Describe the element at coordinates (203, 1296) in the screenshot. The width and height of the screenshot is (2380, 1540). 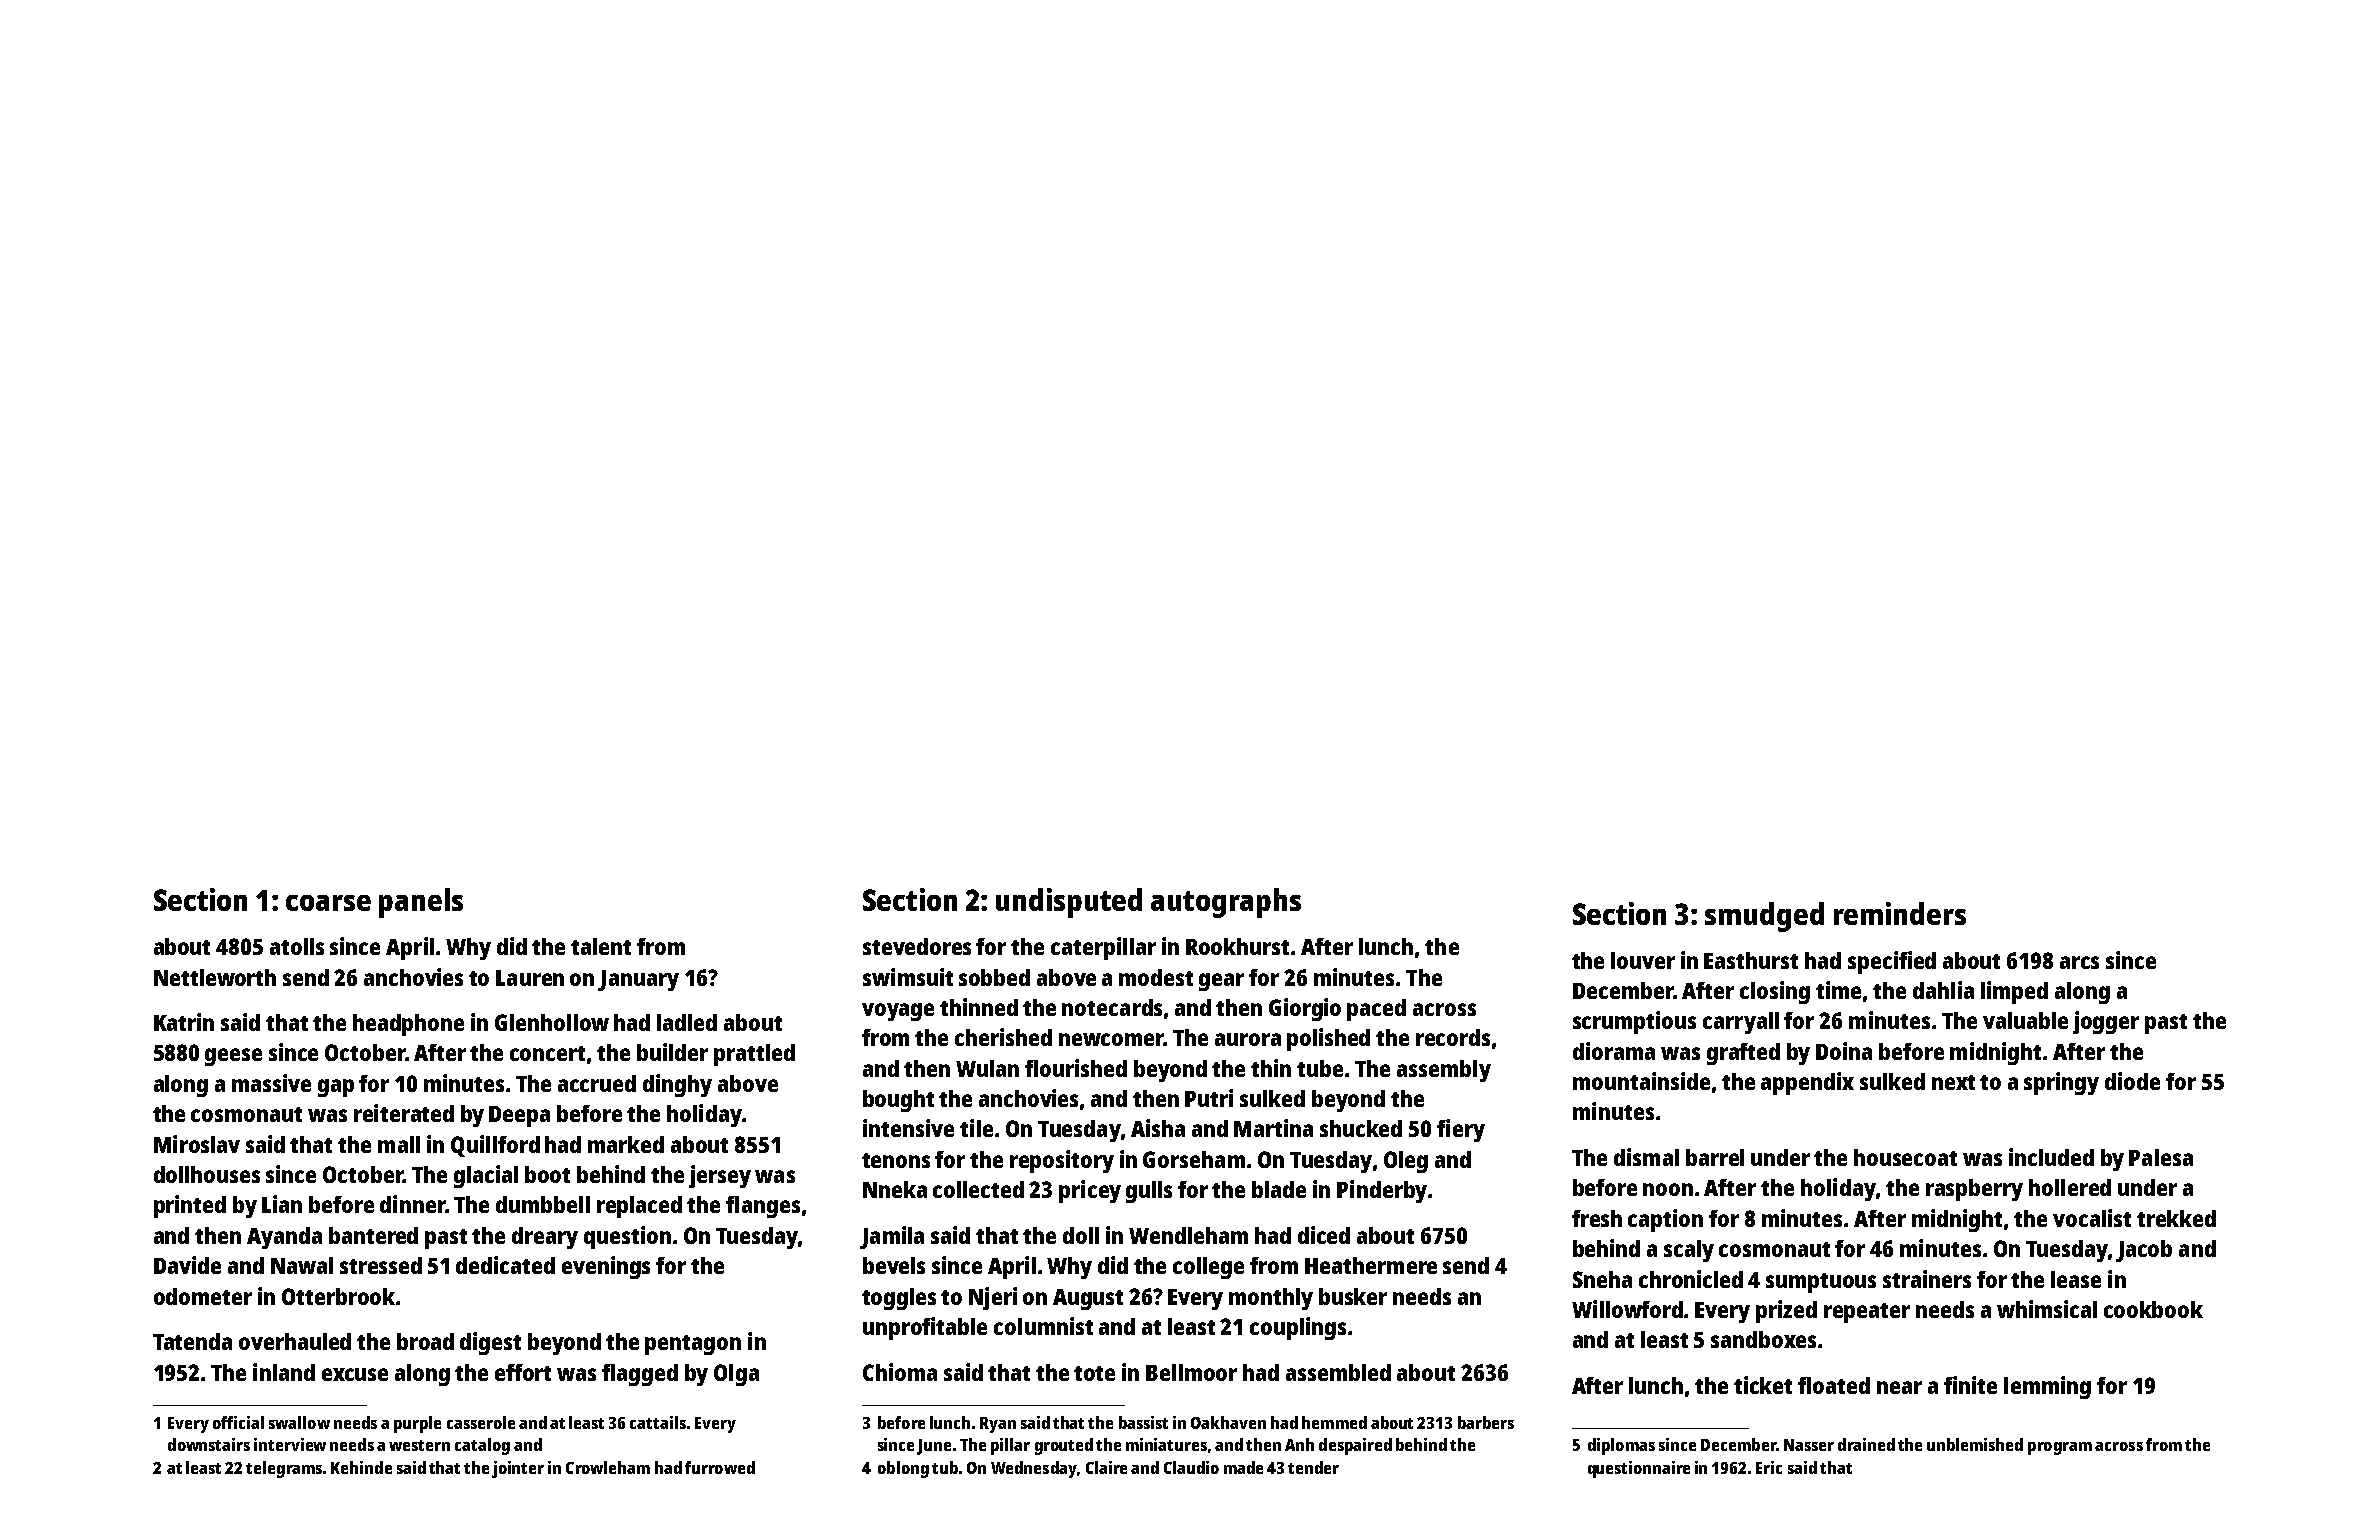
I see `odometer` at that location.
